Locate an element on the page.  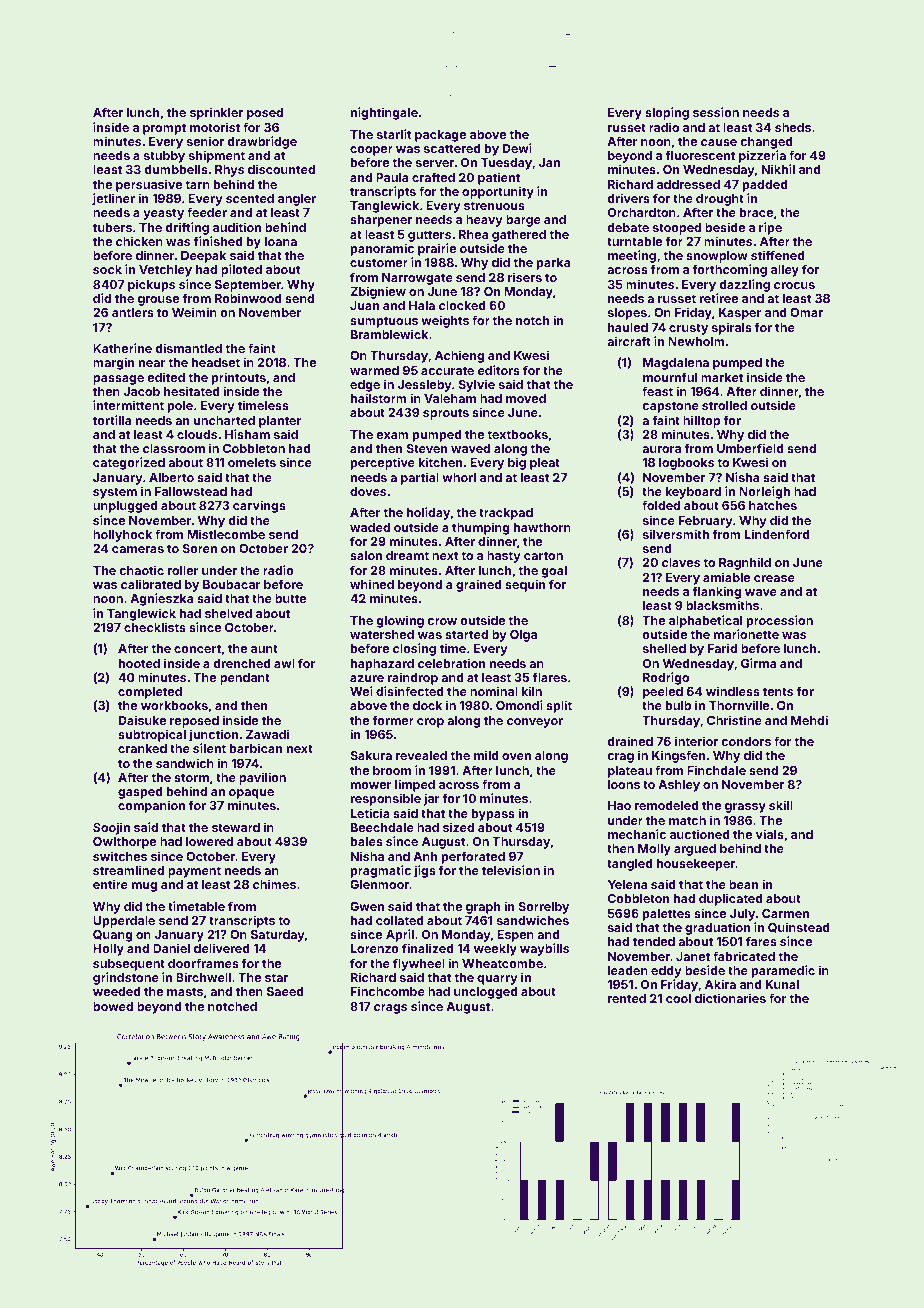
thumping is located at coordinates (481, 528).
